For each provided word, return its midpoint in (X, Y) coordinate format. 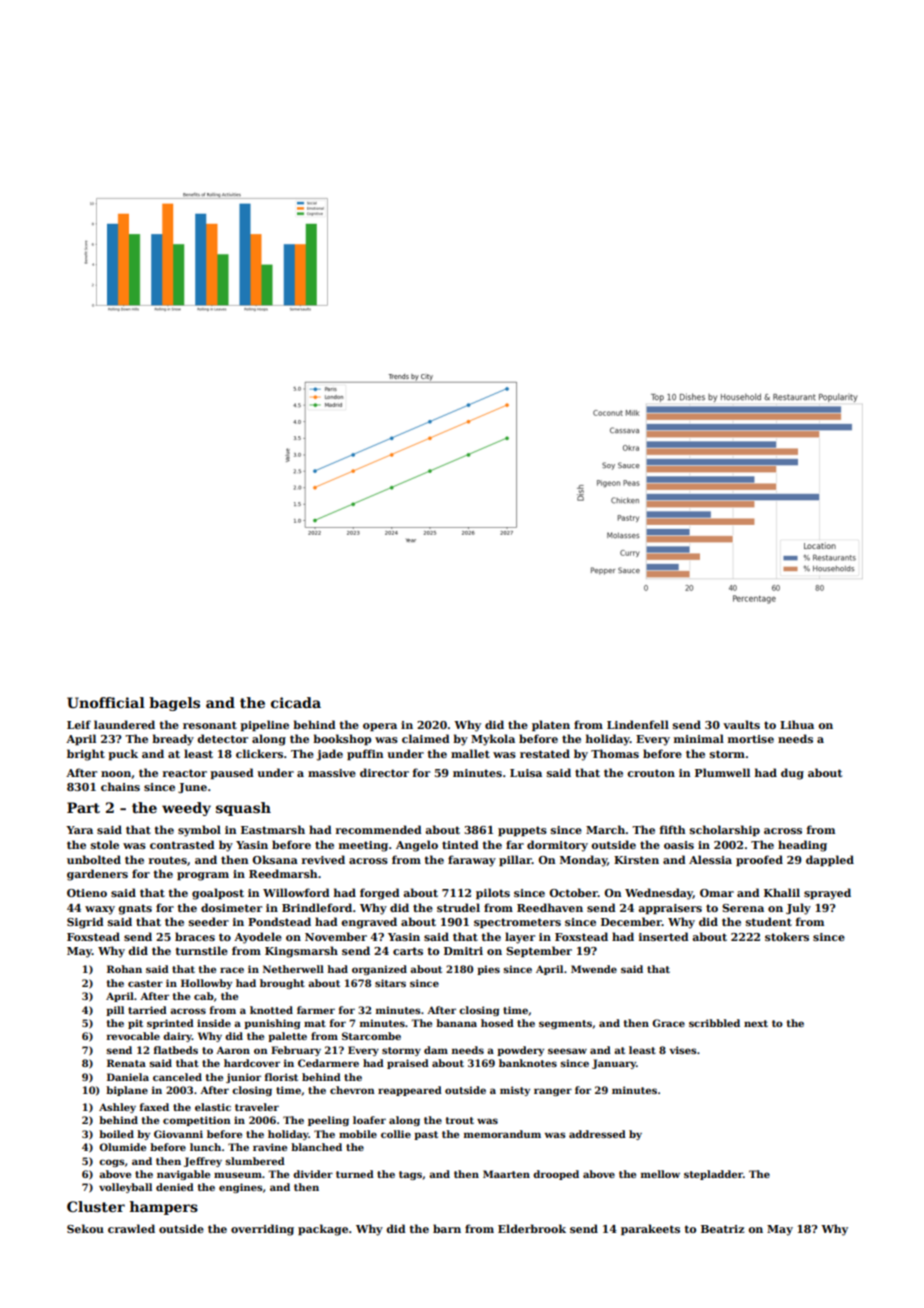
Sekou (85, 1228)
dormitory (557, 846)
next (756, 1023)
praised (408, 1064)
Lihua (797, 724)
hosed (497, 1023)
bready (173, 740)
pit (135, 1024)
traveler (257, 1107)
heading (802, 846)
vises (683, 1050)
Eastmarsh (273, 829)
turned (355, 1174)
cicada (296, 702)
